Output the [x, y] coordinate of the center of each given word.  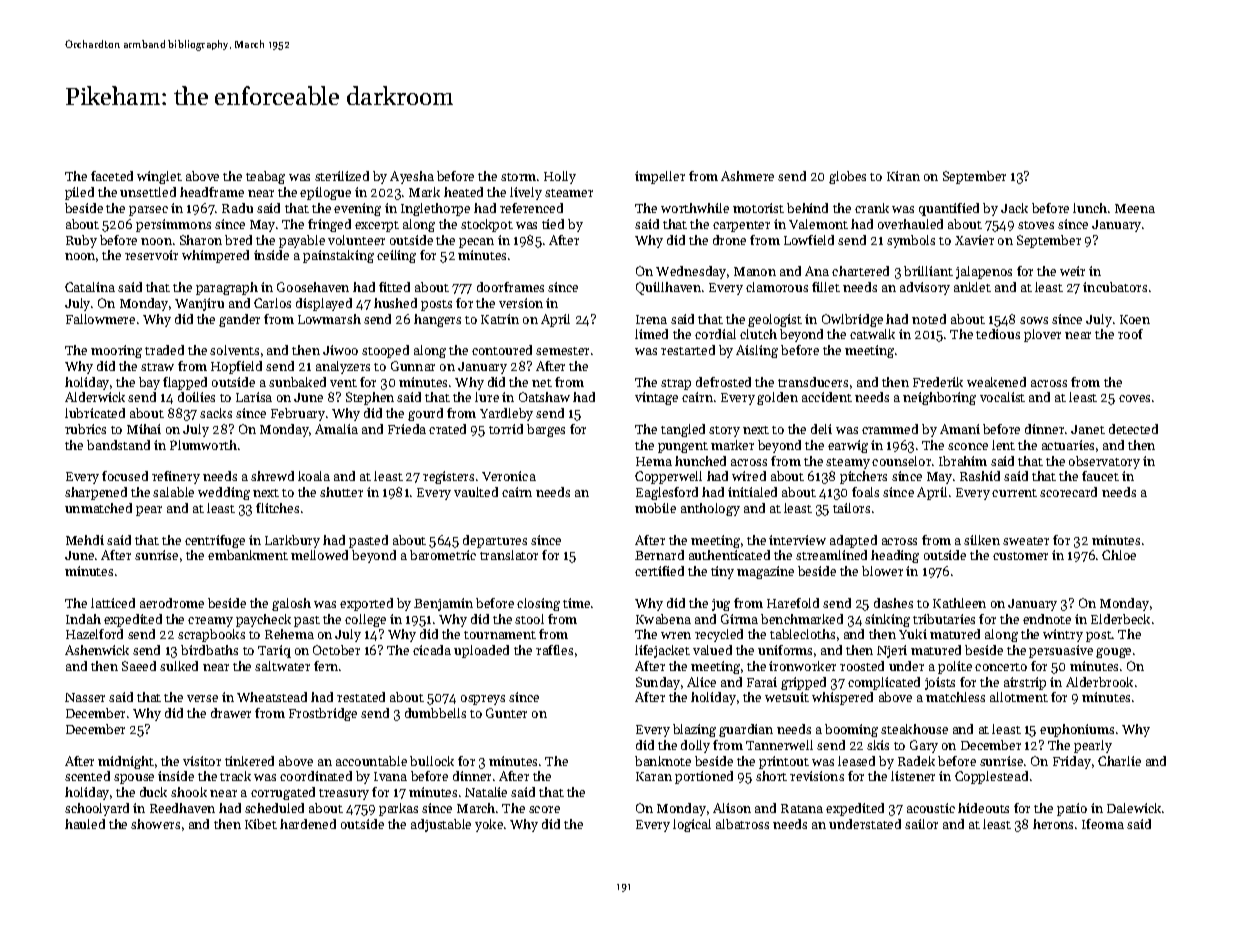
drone [729, 240]
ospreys [483, 700]
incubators [1115, 287]
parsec [148, 211]
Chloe [1119, 555]
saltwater [282, 666]
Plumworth [203, 445]
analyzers [343, 367]
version [521, 303]
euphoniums [1077, 730]
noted [929, 319]
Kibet [261, 824]
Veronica [509, 476]
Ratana [802, 808]
